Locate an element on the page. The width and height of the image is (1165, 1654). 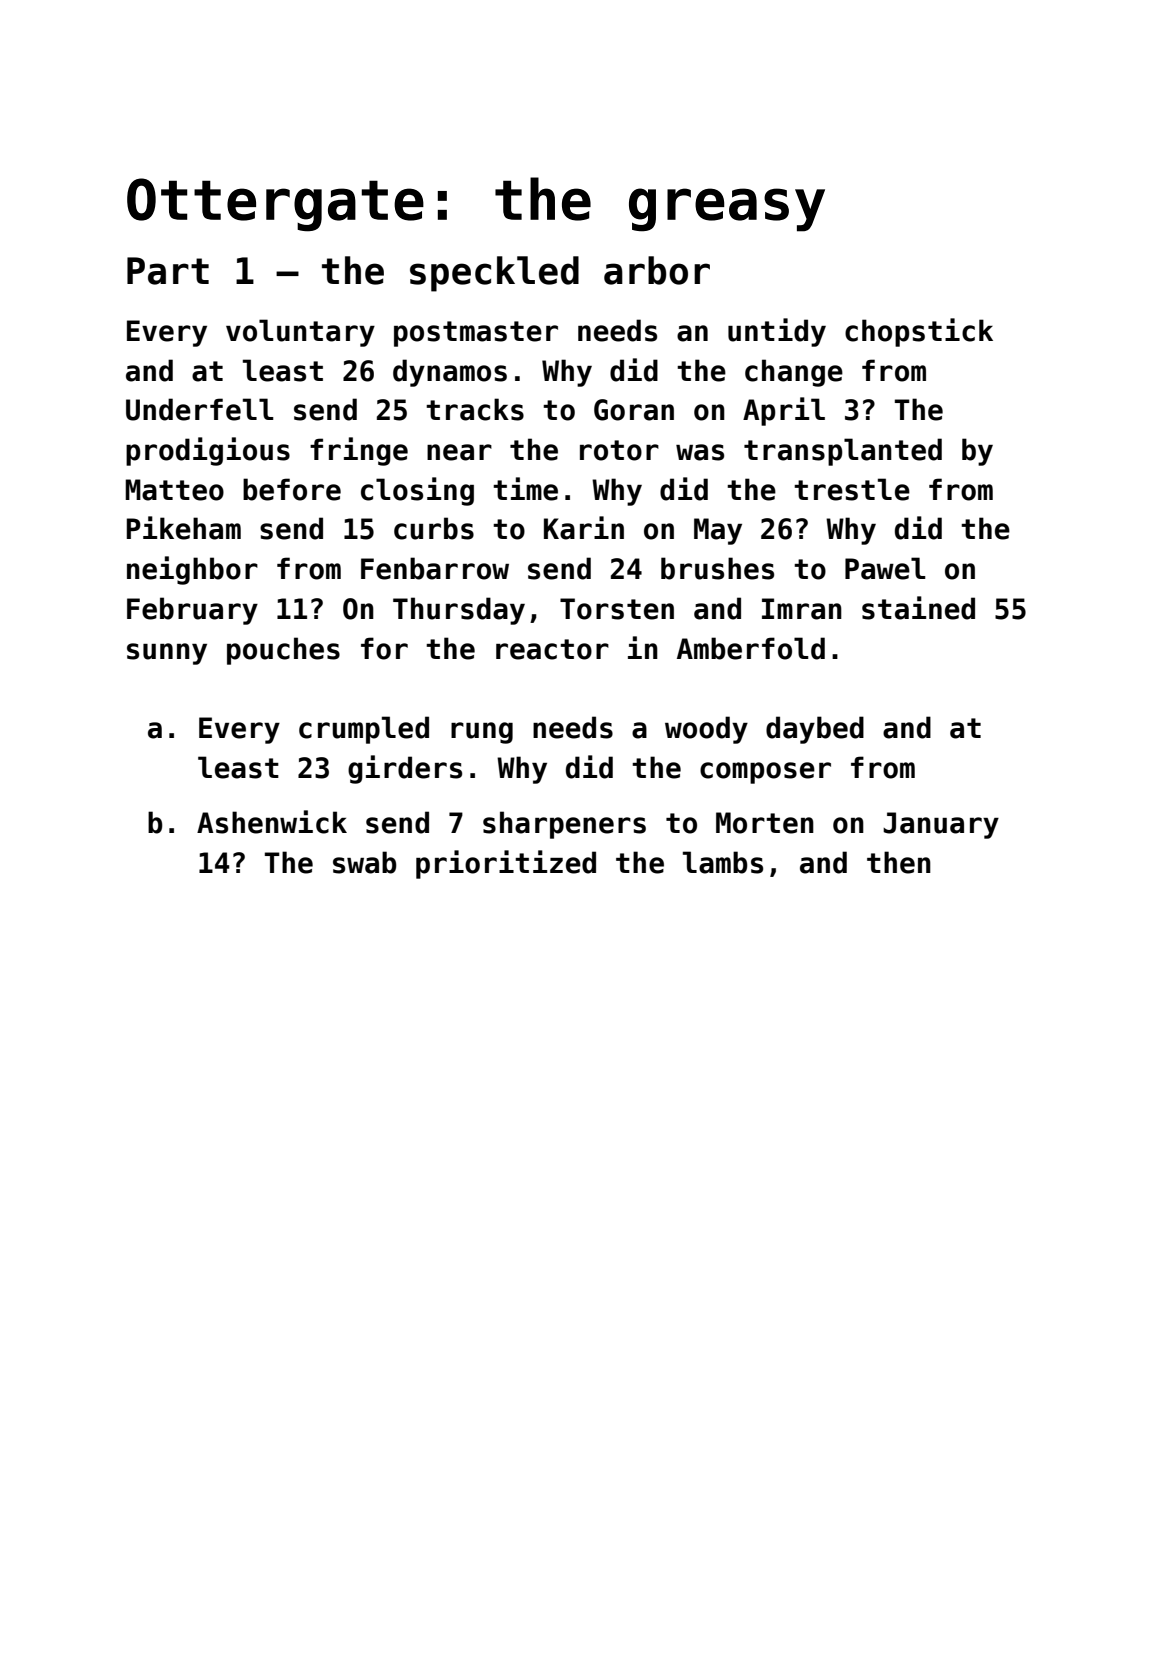
Pikeham is located at coordinates (184, 528).
